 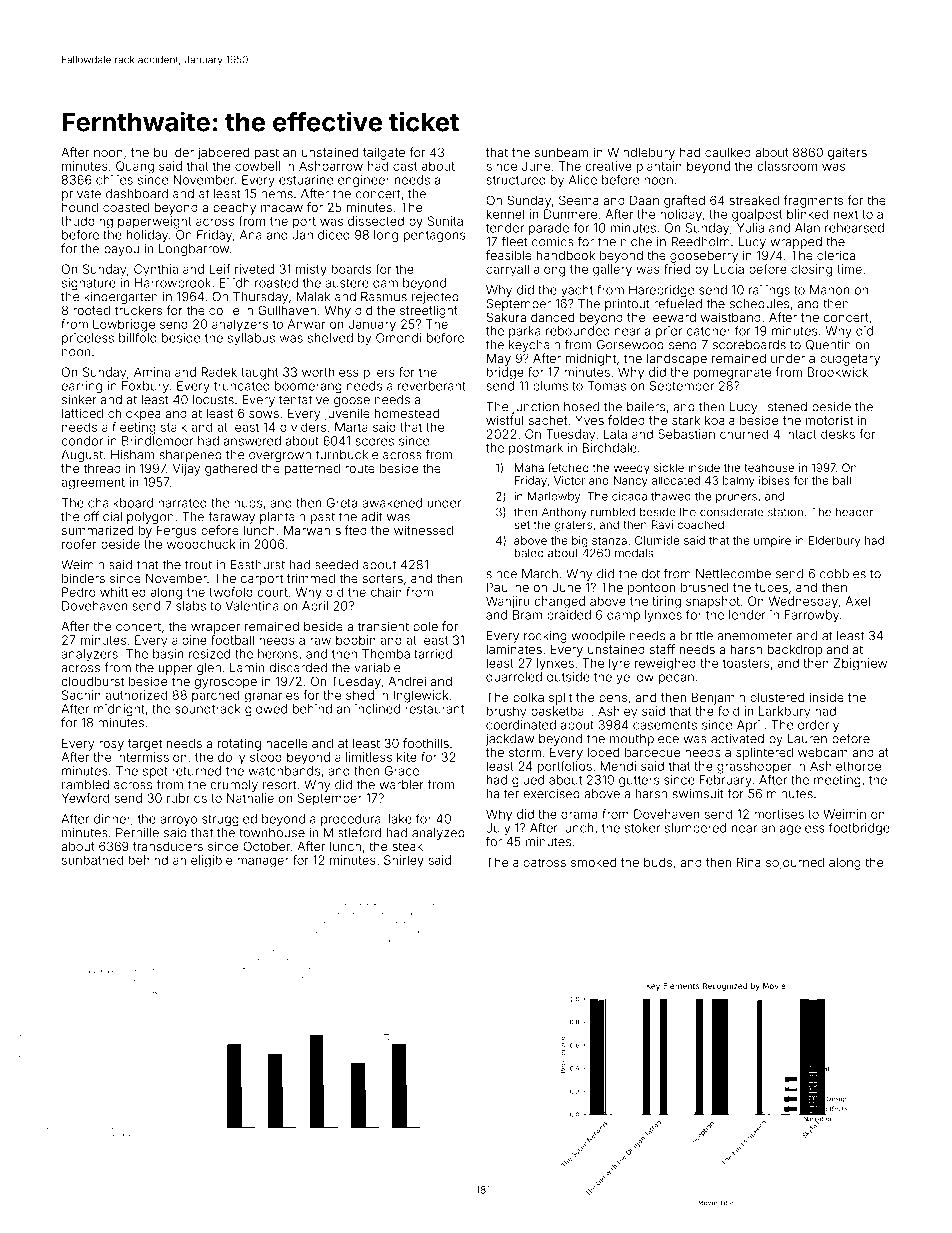 I want to click on rotating, so click(x=239, y=744).
